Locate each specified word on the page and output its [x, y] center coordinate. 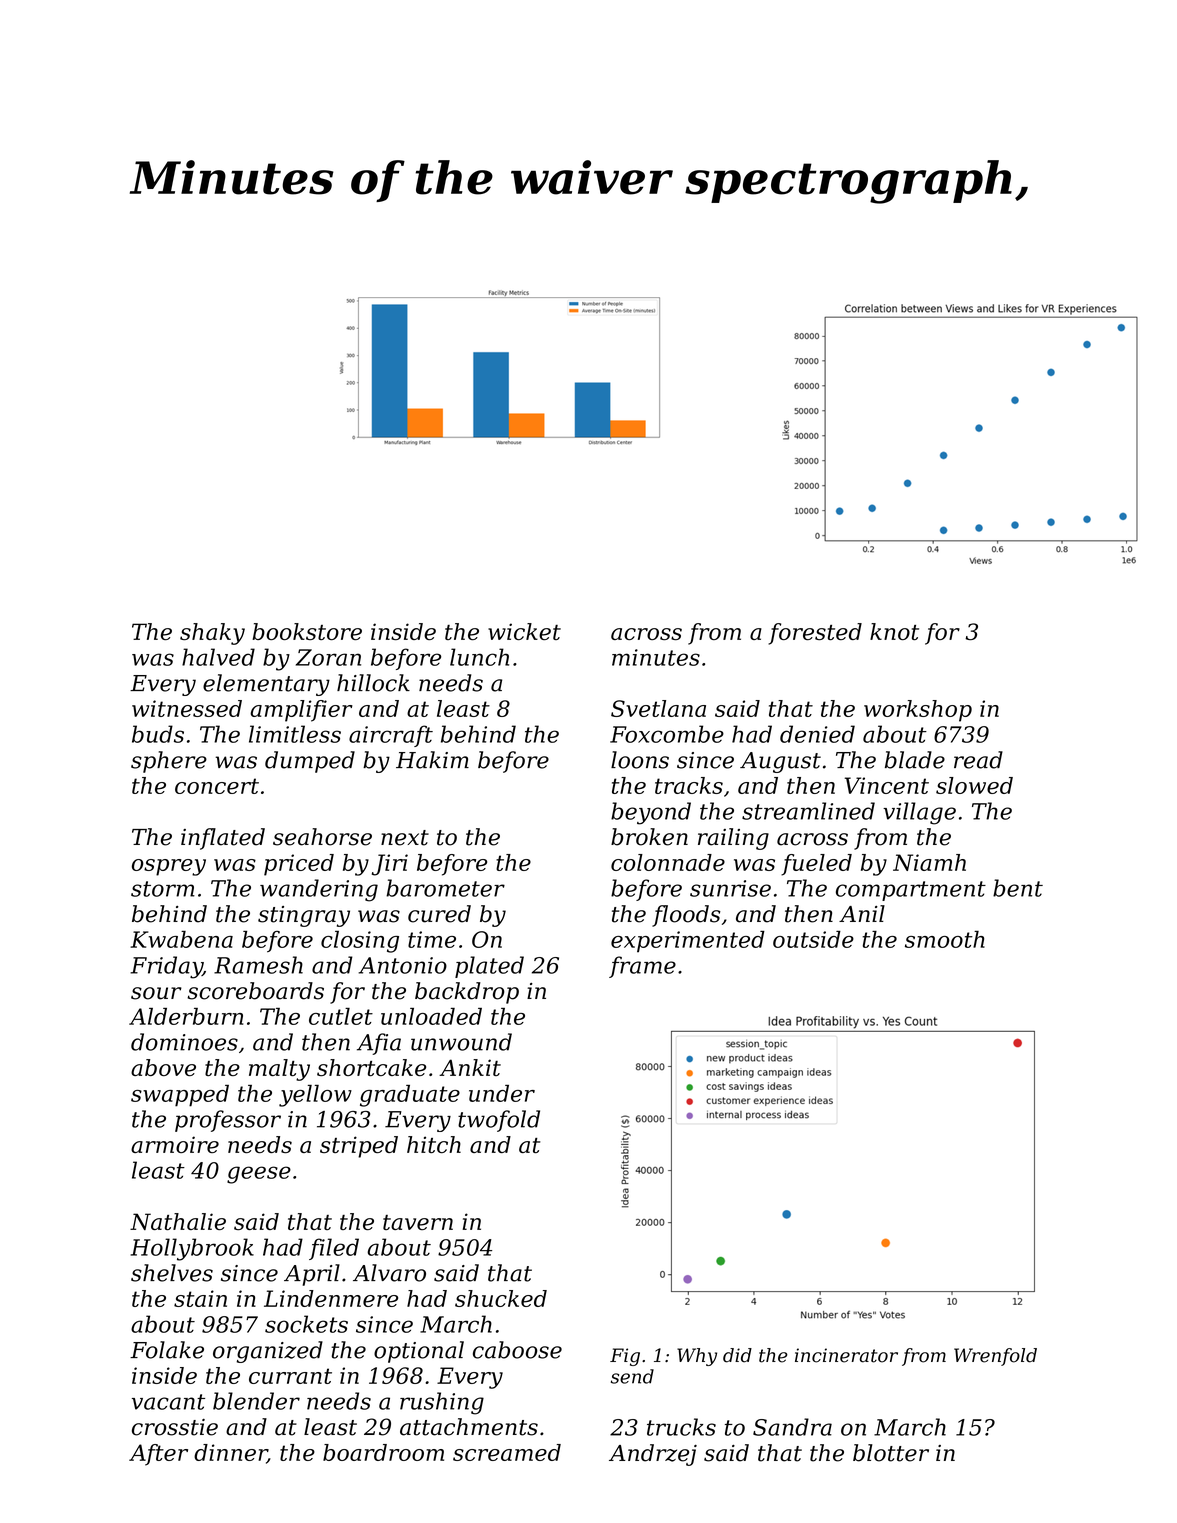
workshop [918, 711]
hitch [434, 1144]
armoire [175, 1144]
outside [813, 939]
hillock [373, 683]
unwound [461, 1042]
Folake [167, 1350]
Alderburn [186, 1016]
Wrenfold [995, 1357]
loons [640, 760]
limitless [295, 734]
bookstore [307, 631]
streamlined [808, 811]
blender [256, 1401]
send [632, 1376]
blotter [891, 1453]
